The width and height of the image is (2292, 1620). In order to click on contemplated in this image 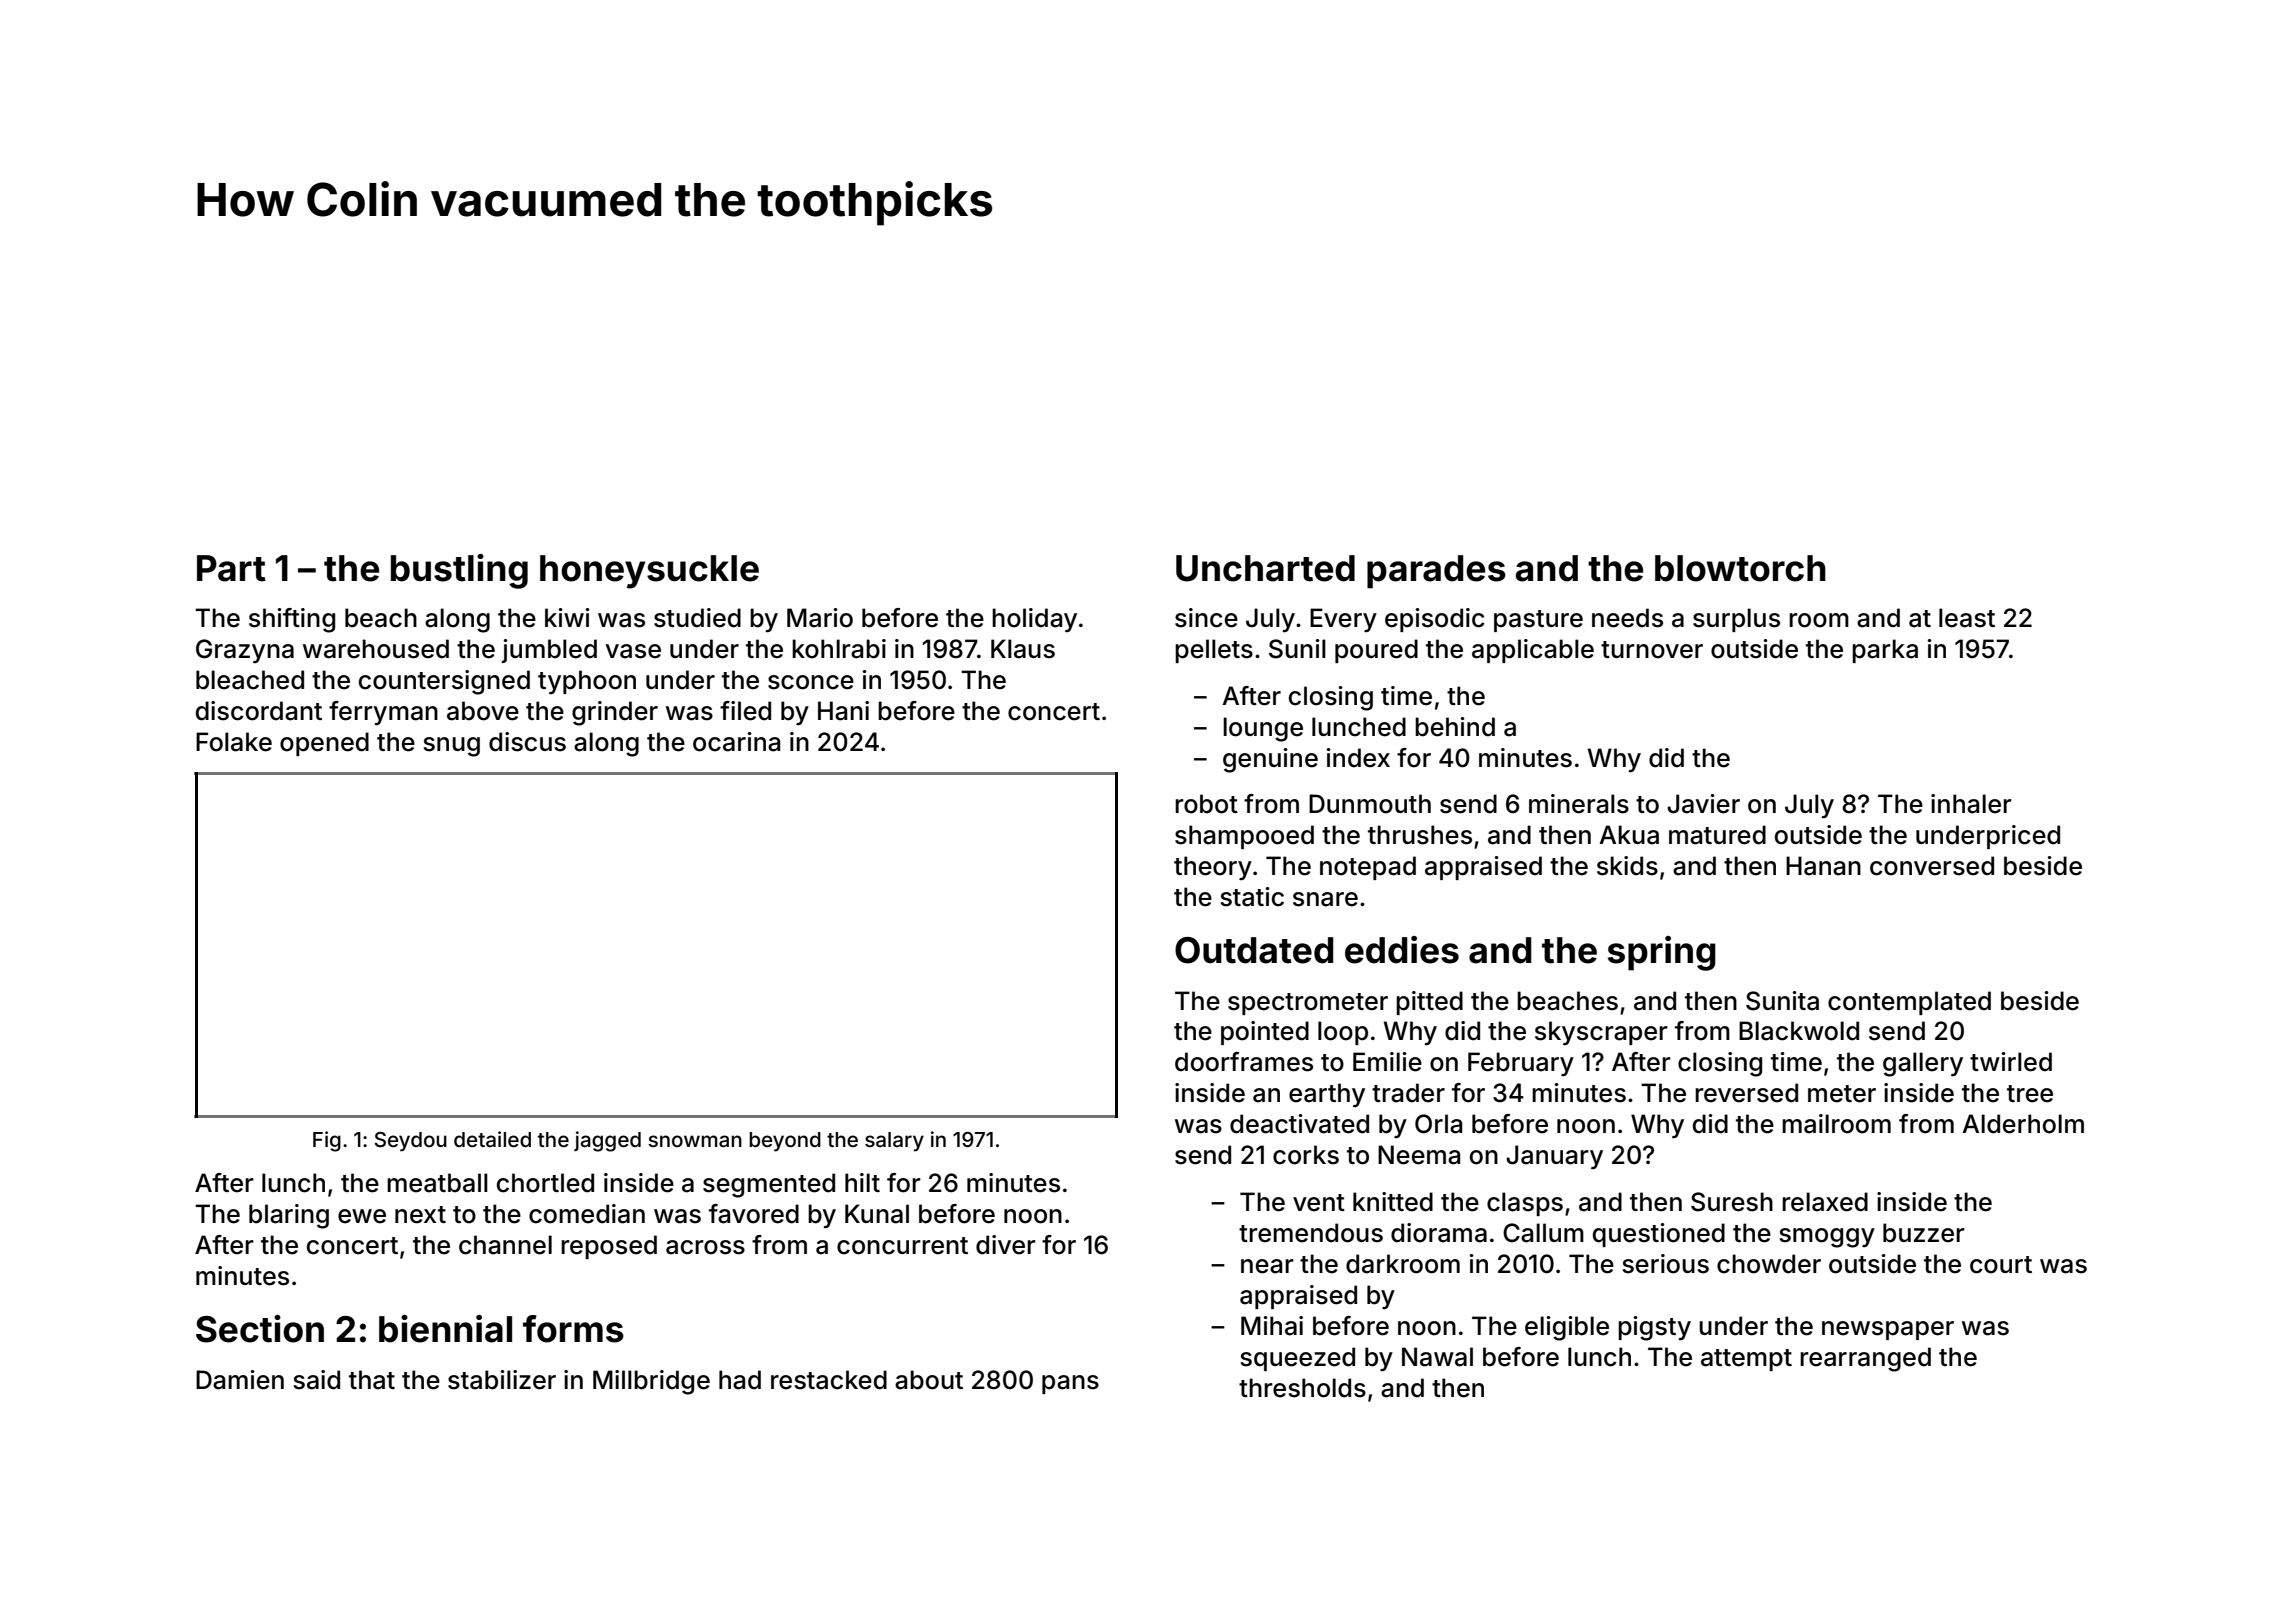, I will do `click(1909, 1003)`.
